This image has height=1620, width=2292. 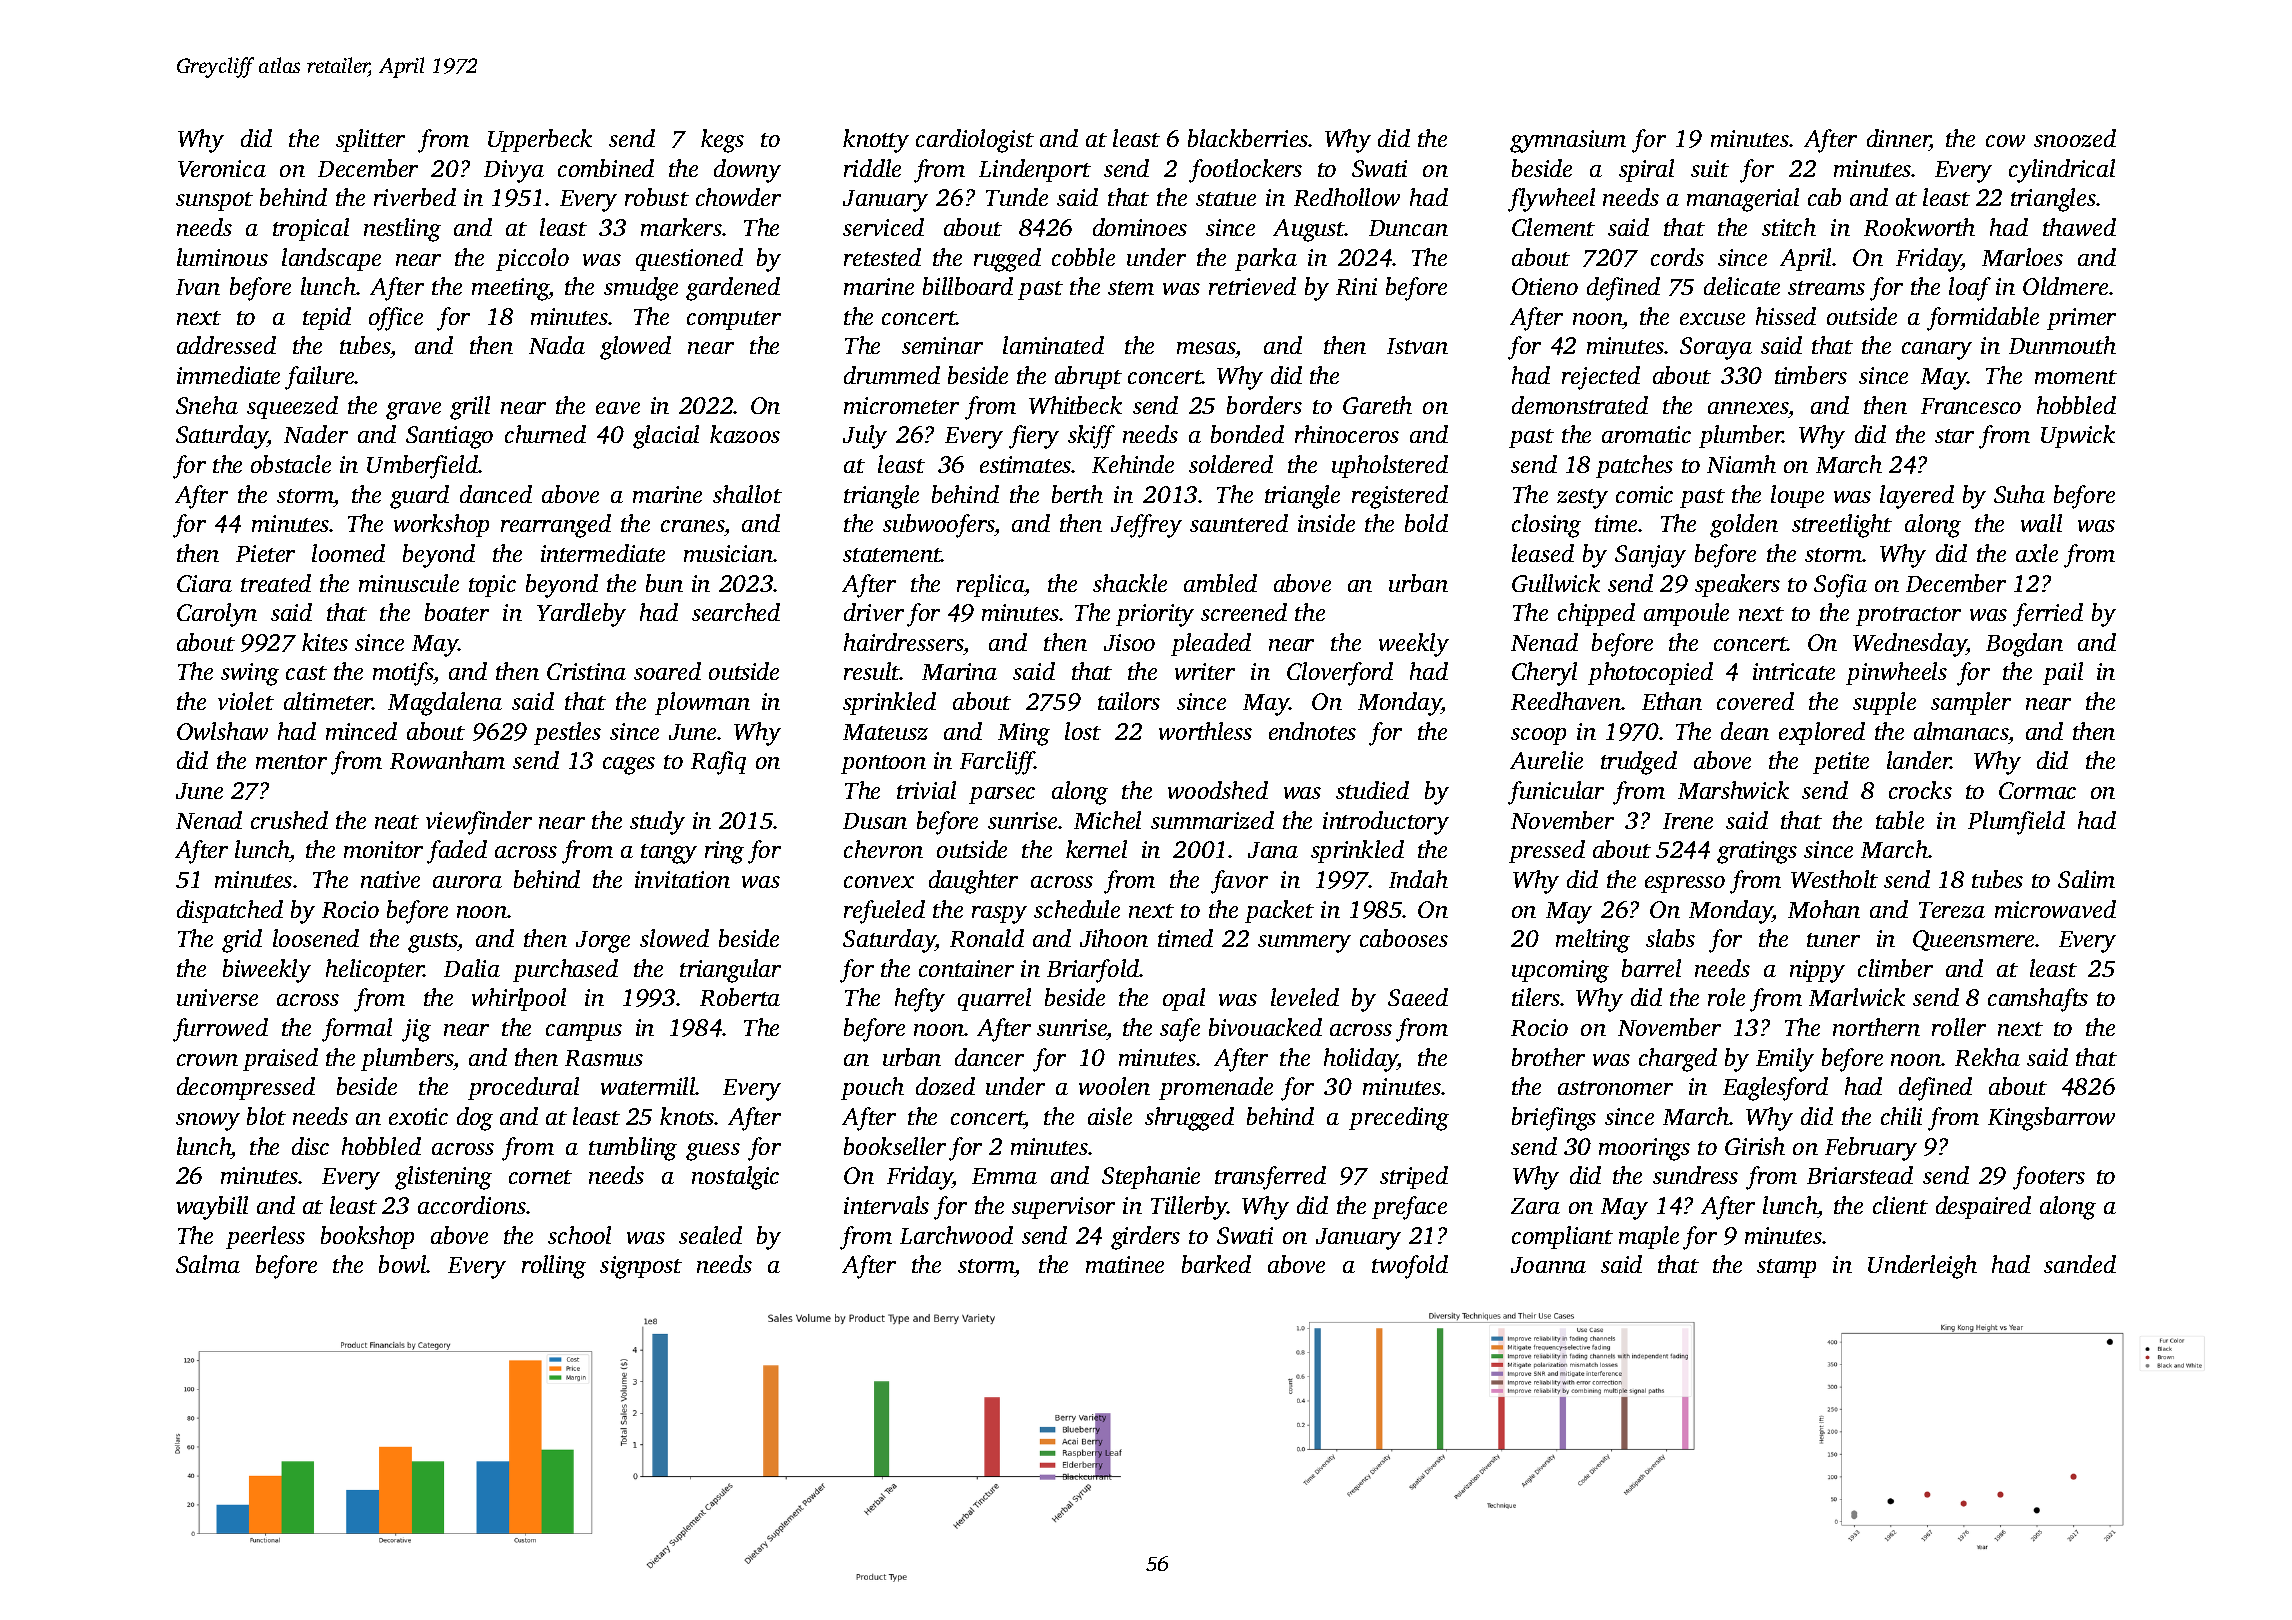 What do you see at coordinates (1206, 350) in the image?
I see `mesas` at bounding box center [1206, 350].
